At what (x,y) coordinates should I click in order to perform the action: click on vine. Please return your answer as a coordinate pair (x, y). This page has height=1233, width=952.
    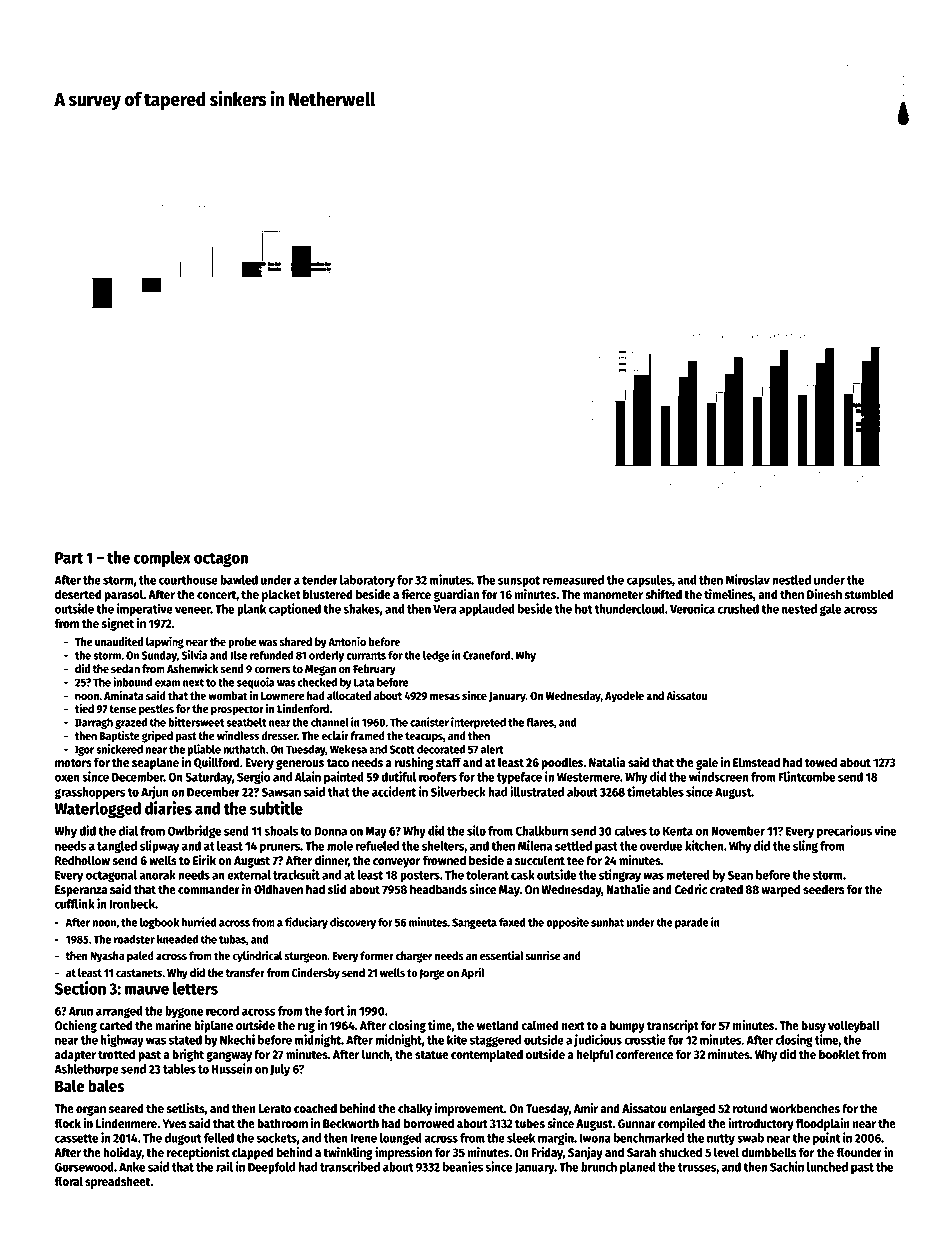
    Looking at the image, I should click on (885, 830).
